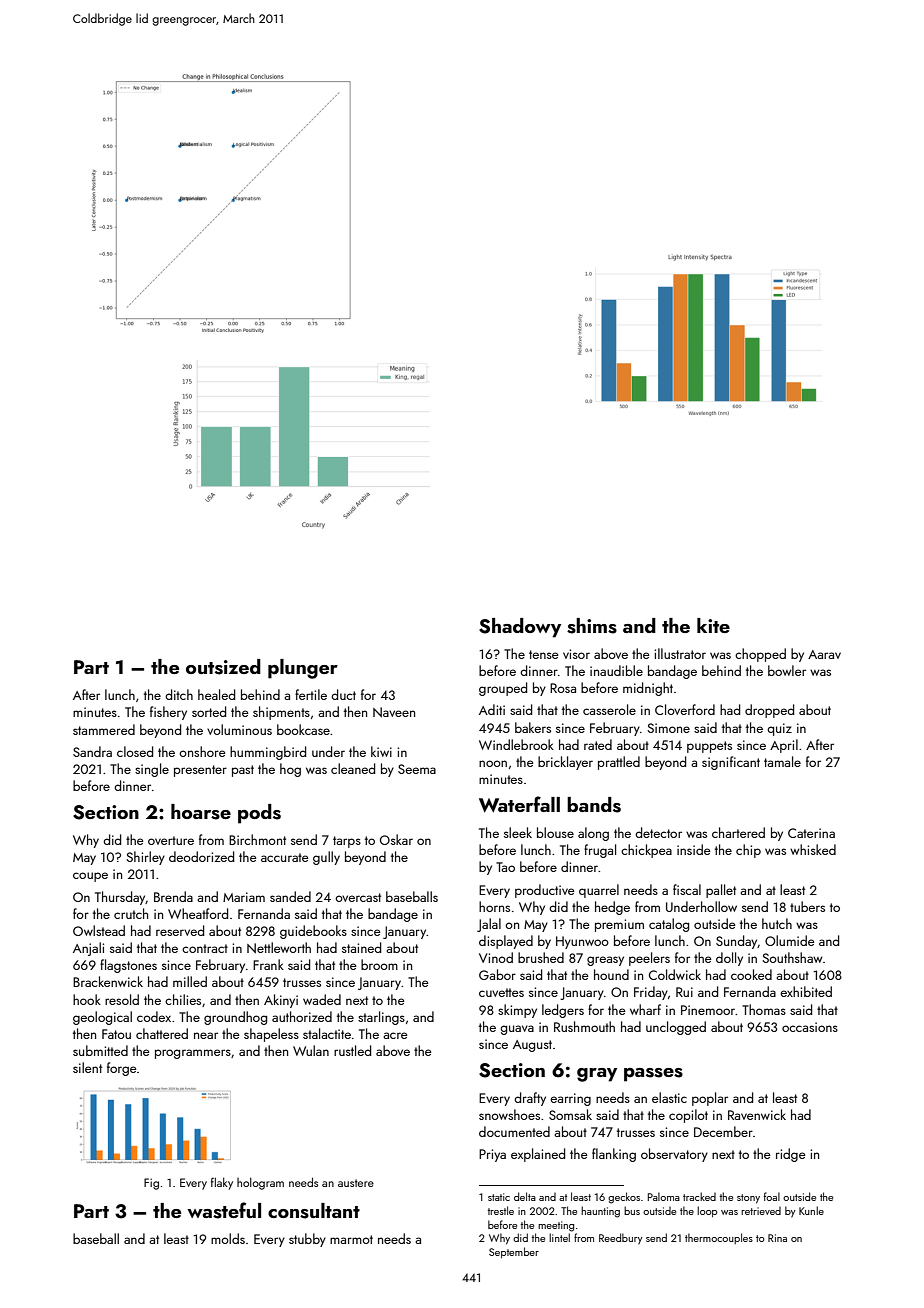 This document has width=924, height=1308. Describe the element at coordinates (223, 667) in the document. I see `outsized` at that location.
